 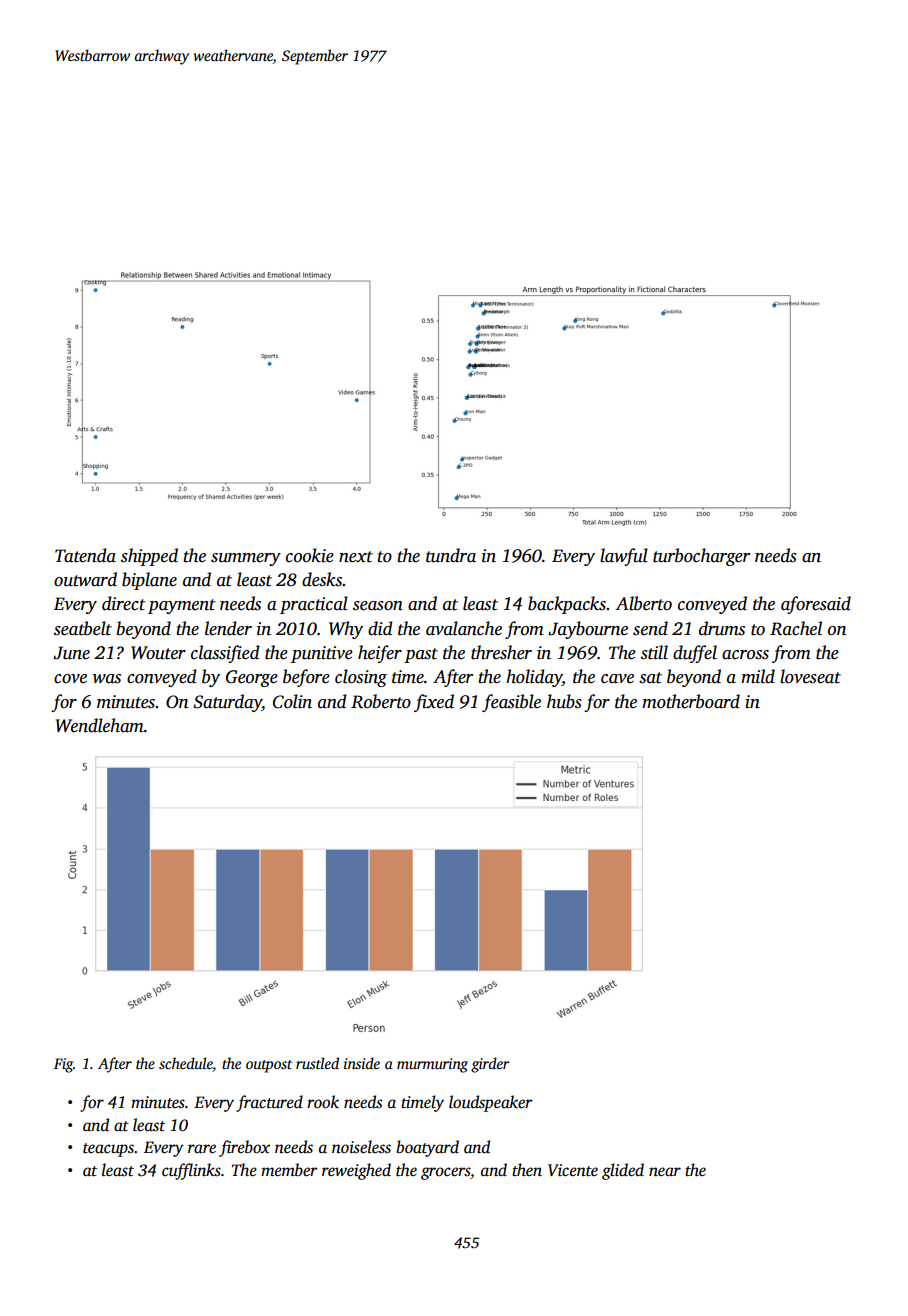 I want to click on turbocharger, so click(x=701, y=557).
